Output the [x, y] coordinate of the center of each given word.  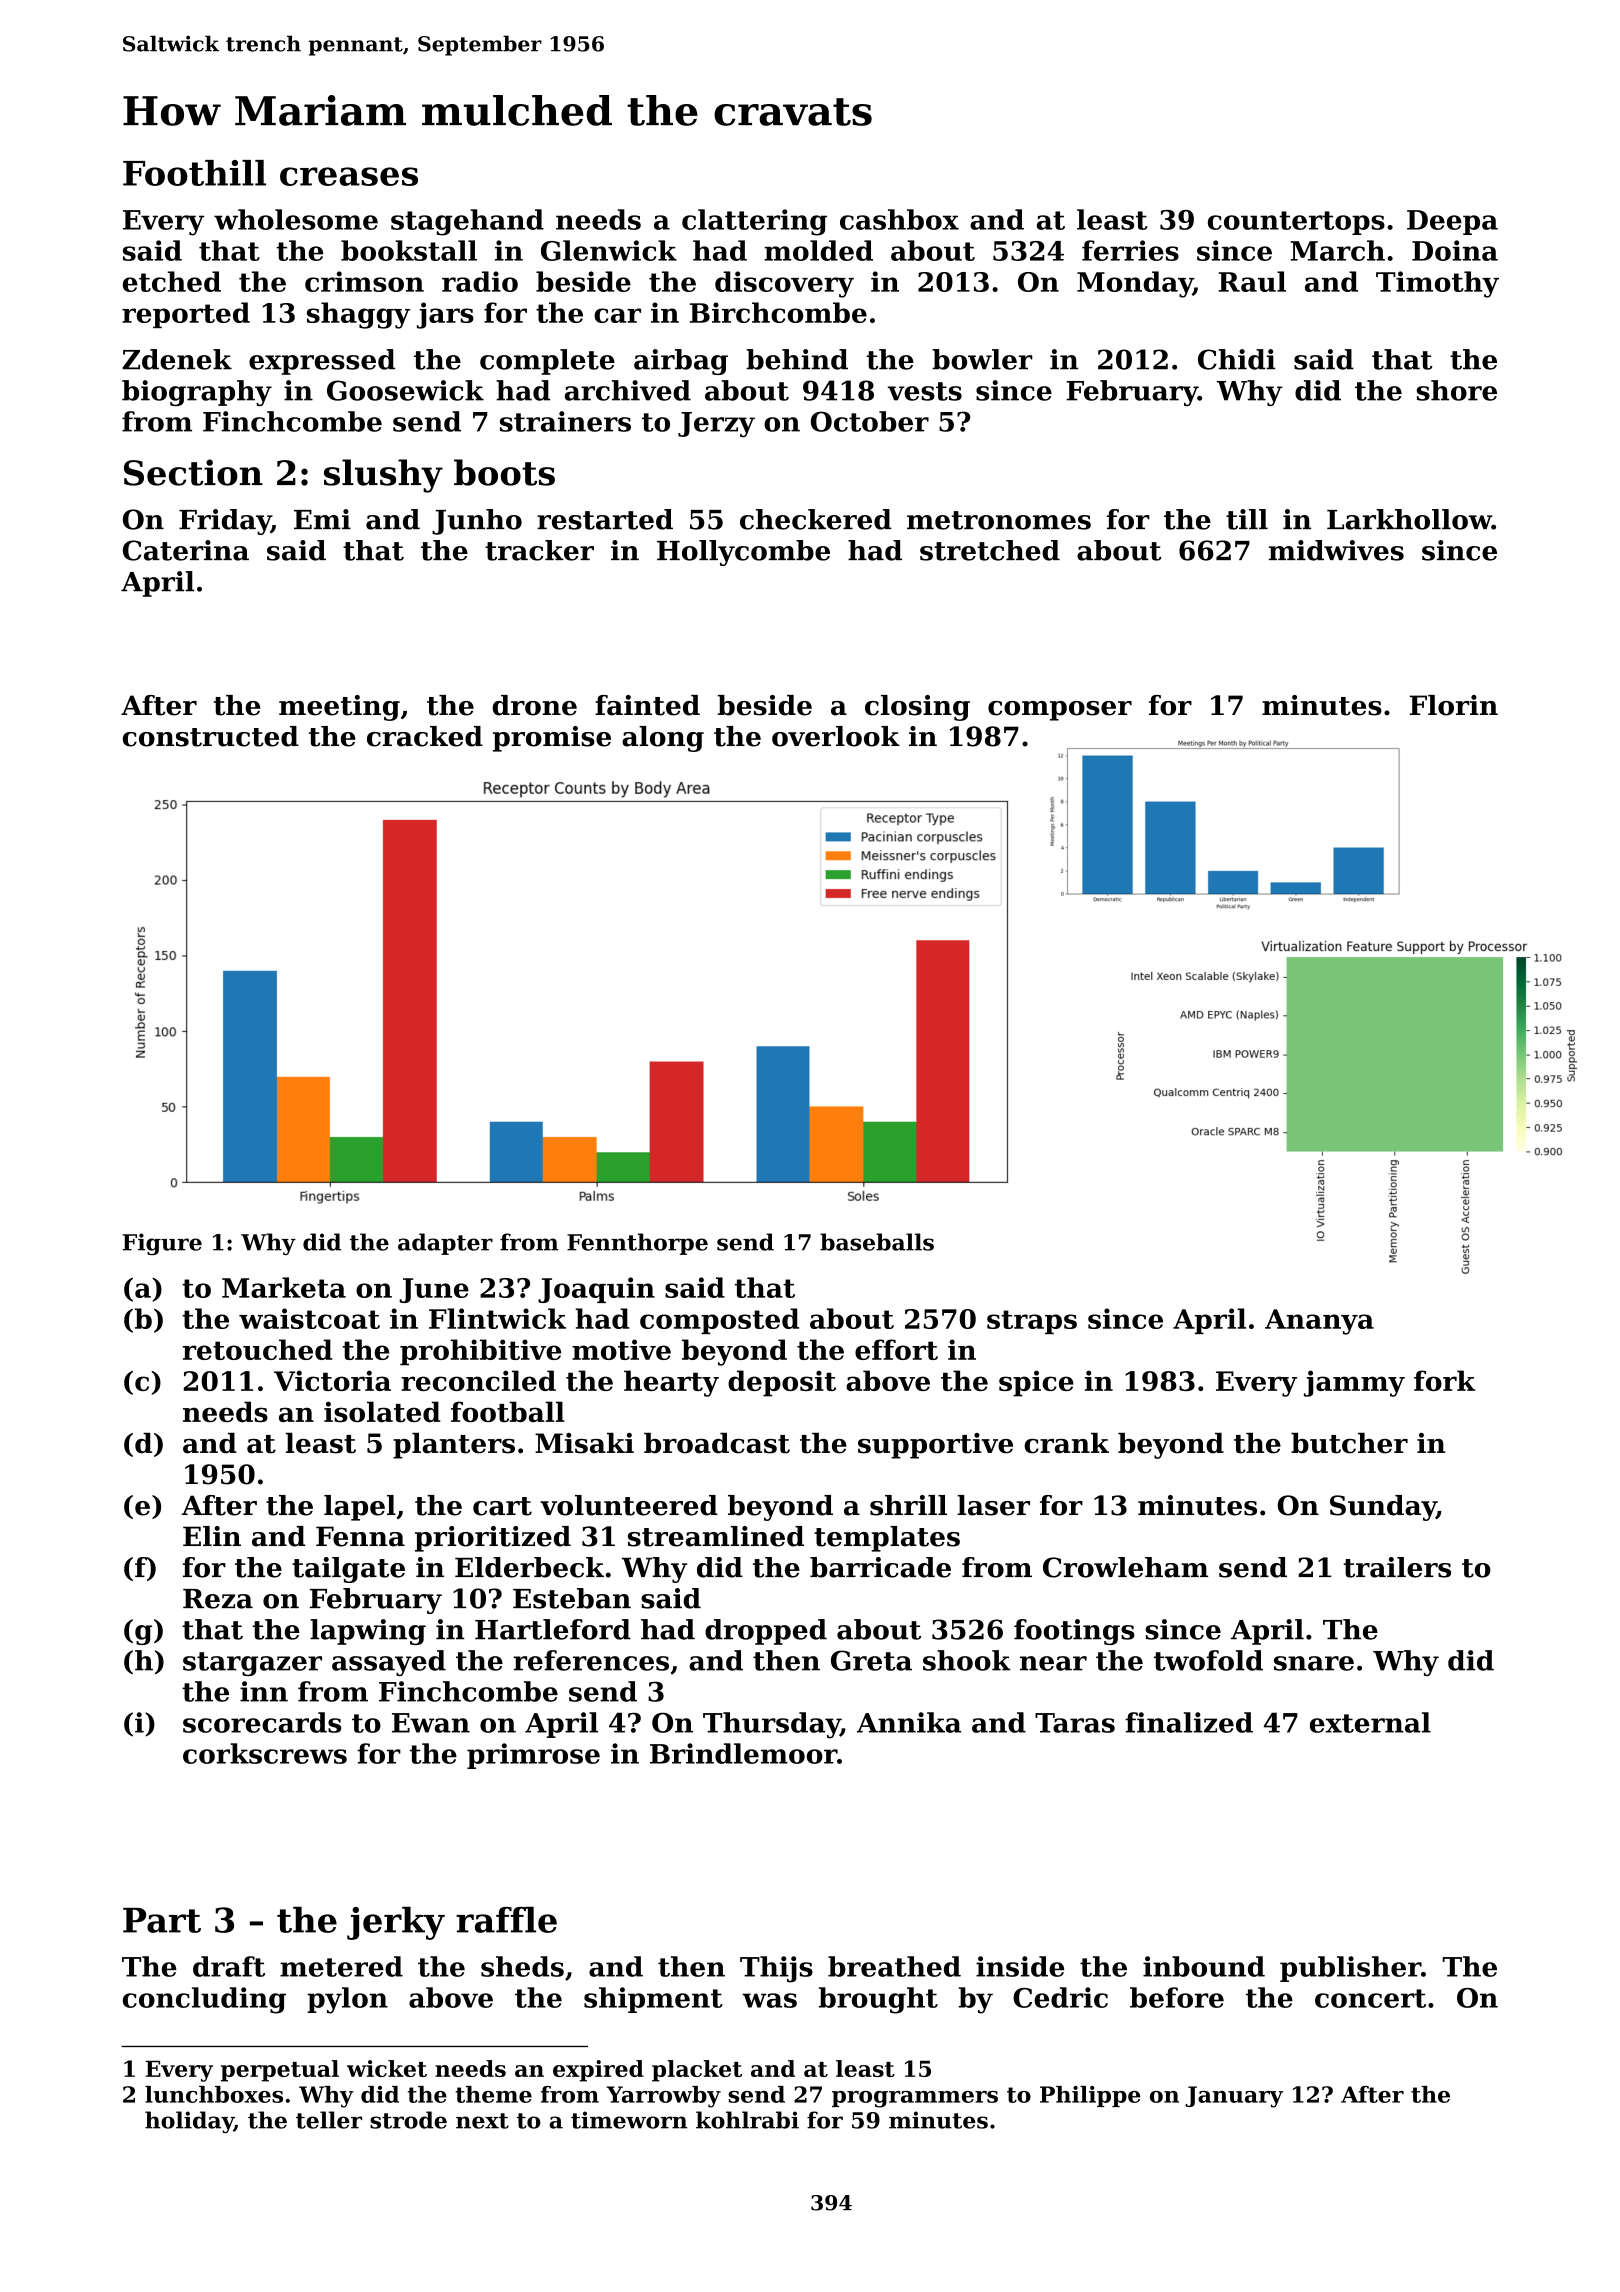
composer [1060, 711]
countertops [1296, 223]
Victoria [332, 1380]
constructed [211, 736]
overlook [836, 736]
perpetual [280, 2071]
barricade [880, 1567]
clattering [754, 222]
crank [1066, 1443]
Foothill [194, 173]
